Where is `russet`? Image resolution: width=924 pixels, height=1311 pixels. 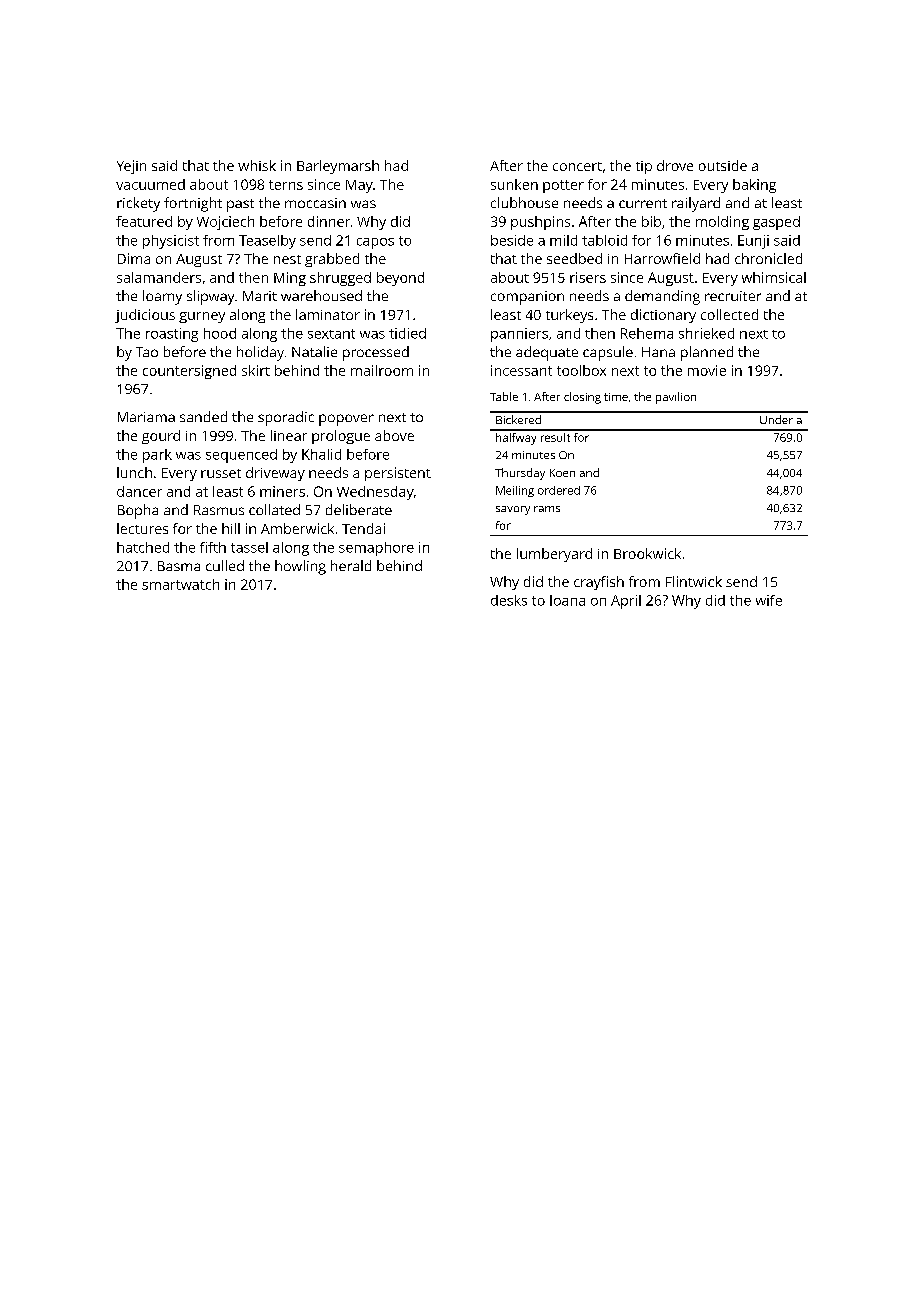
russet is located at coordinates (221, 473).
